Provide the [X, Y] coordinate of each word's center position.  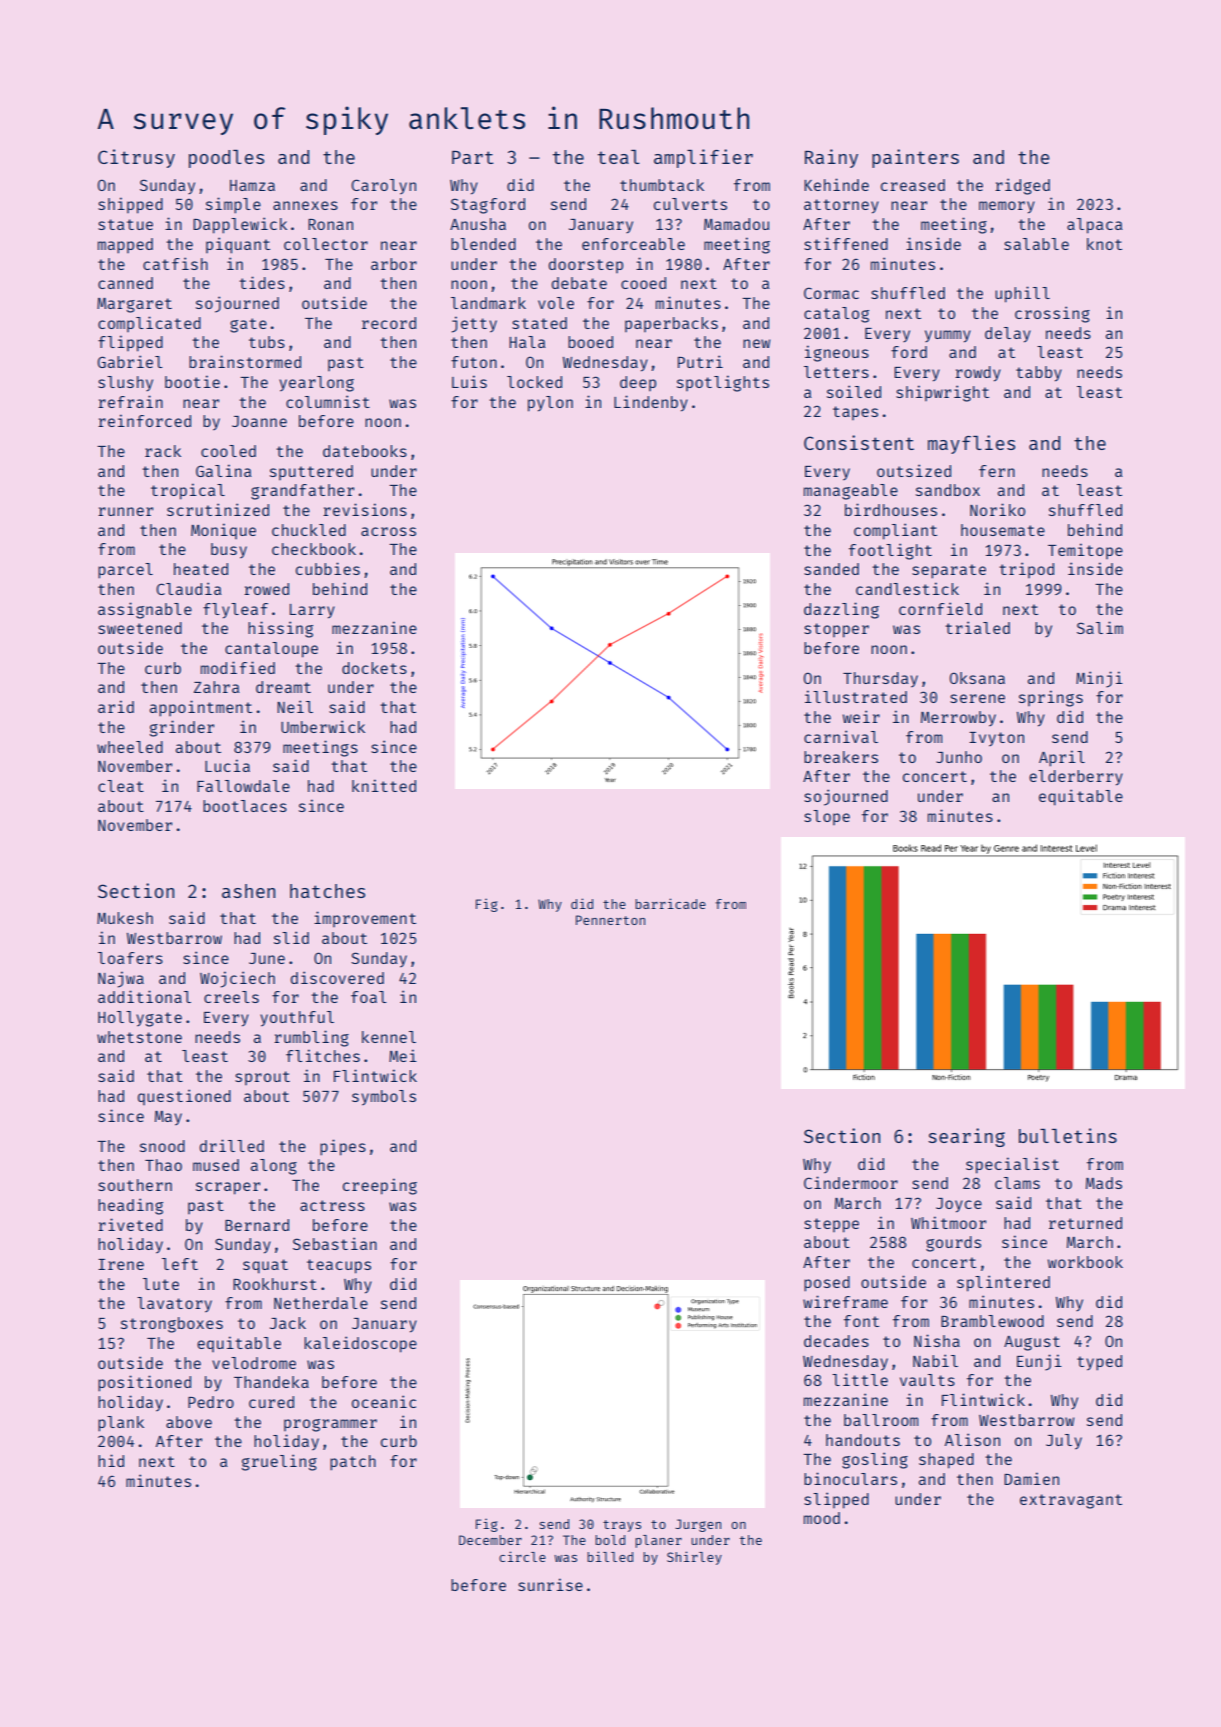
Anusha [478, 224]
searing [966, 1137]
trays [622, 1526]
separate [949, 571]
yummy [948, 336]
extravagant [1071, 1501]
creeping [380, 1186]
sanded [831, 569]
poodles [226, 159]
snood [162, 1146]
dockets [374, 668]
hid [111, 1460]
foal [369, 997]
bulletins [1068, 1135]
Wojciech [237, 979]
